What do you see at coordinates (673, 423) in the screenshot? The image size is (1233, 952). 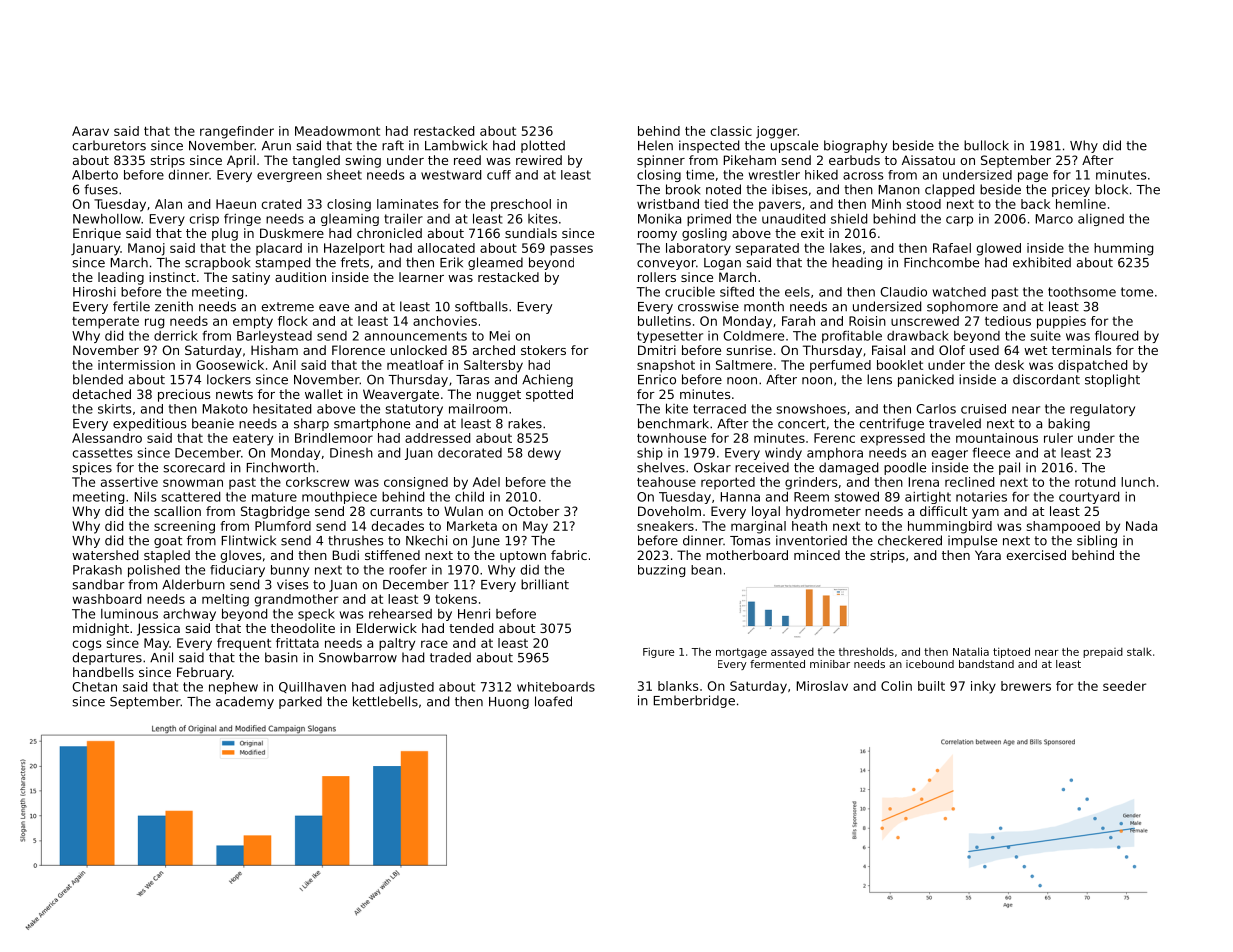 I see `benchmark` at bounding box center [673, 423].
